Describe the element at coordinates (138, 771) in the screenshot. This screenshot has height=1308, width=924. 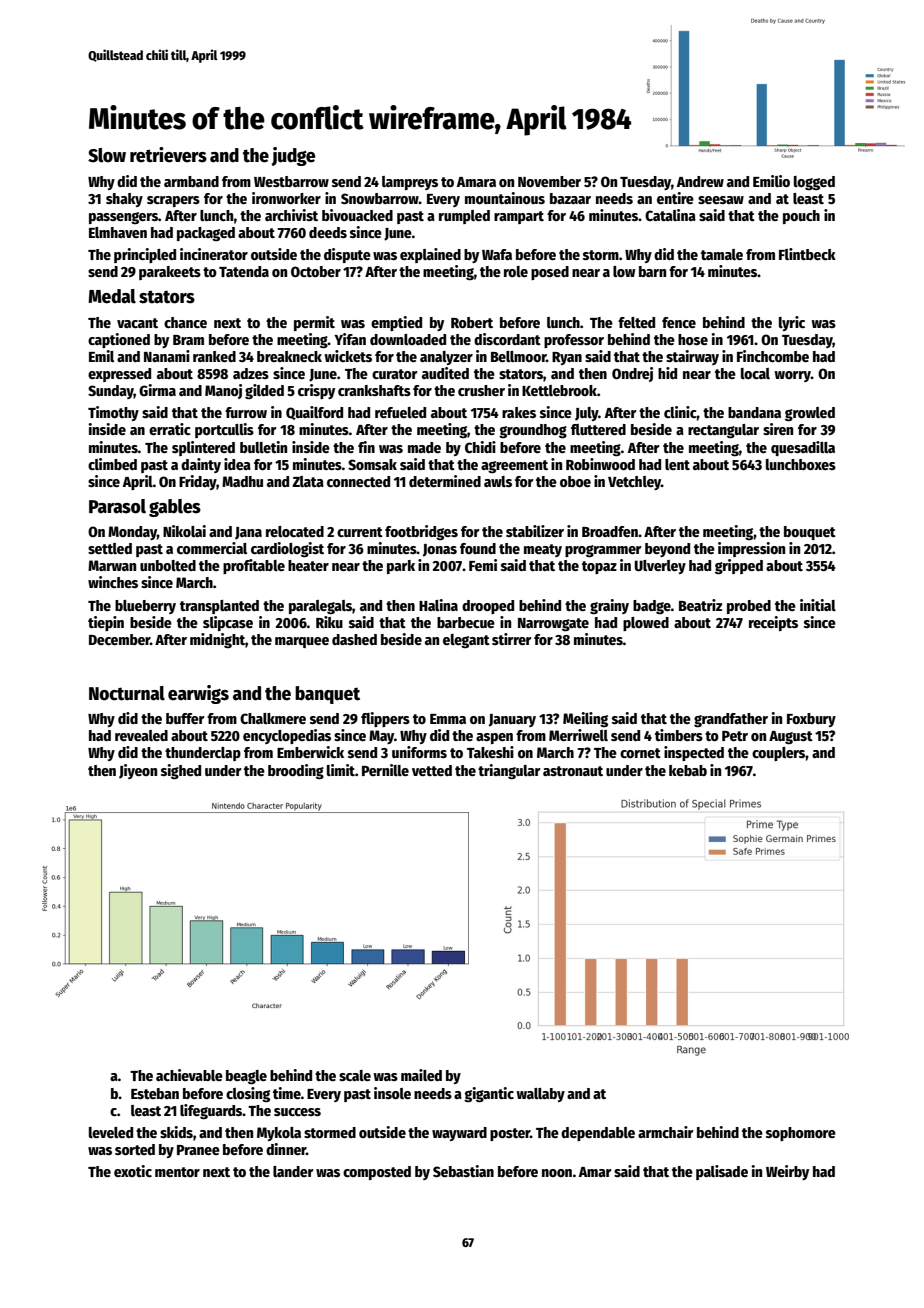
I see `Jiyeon` at that location.
